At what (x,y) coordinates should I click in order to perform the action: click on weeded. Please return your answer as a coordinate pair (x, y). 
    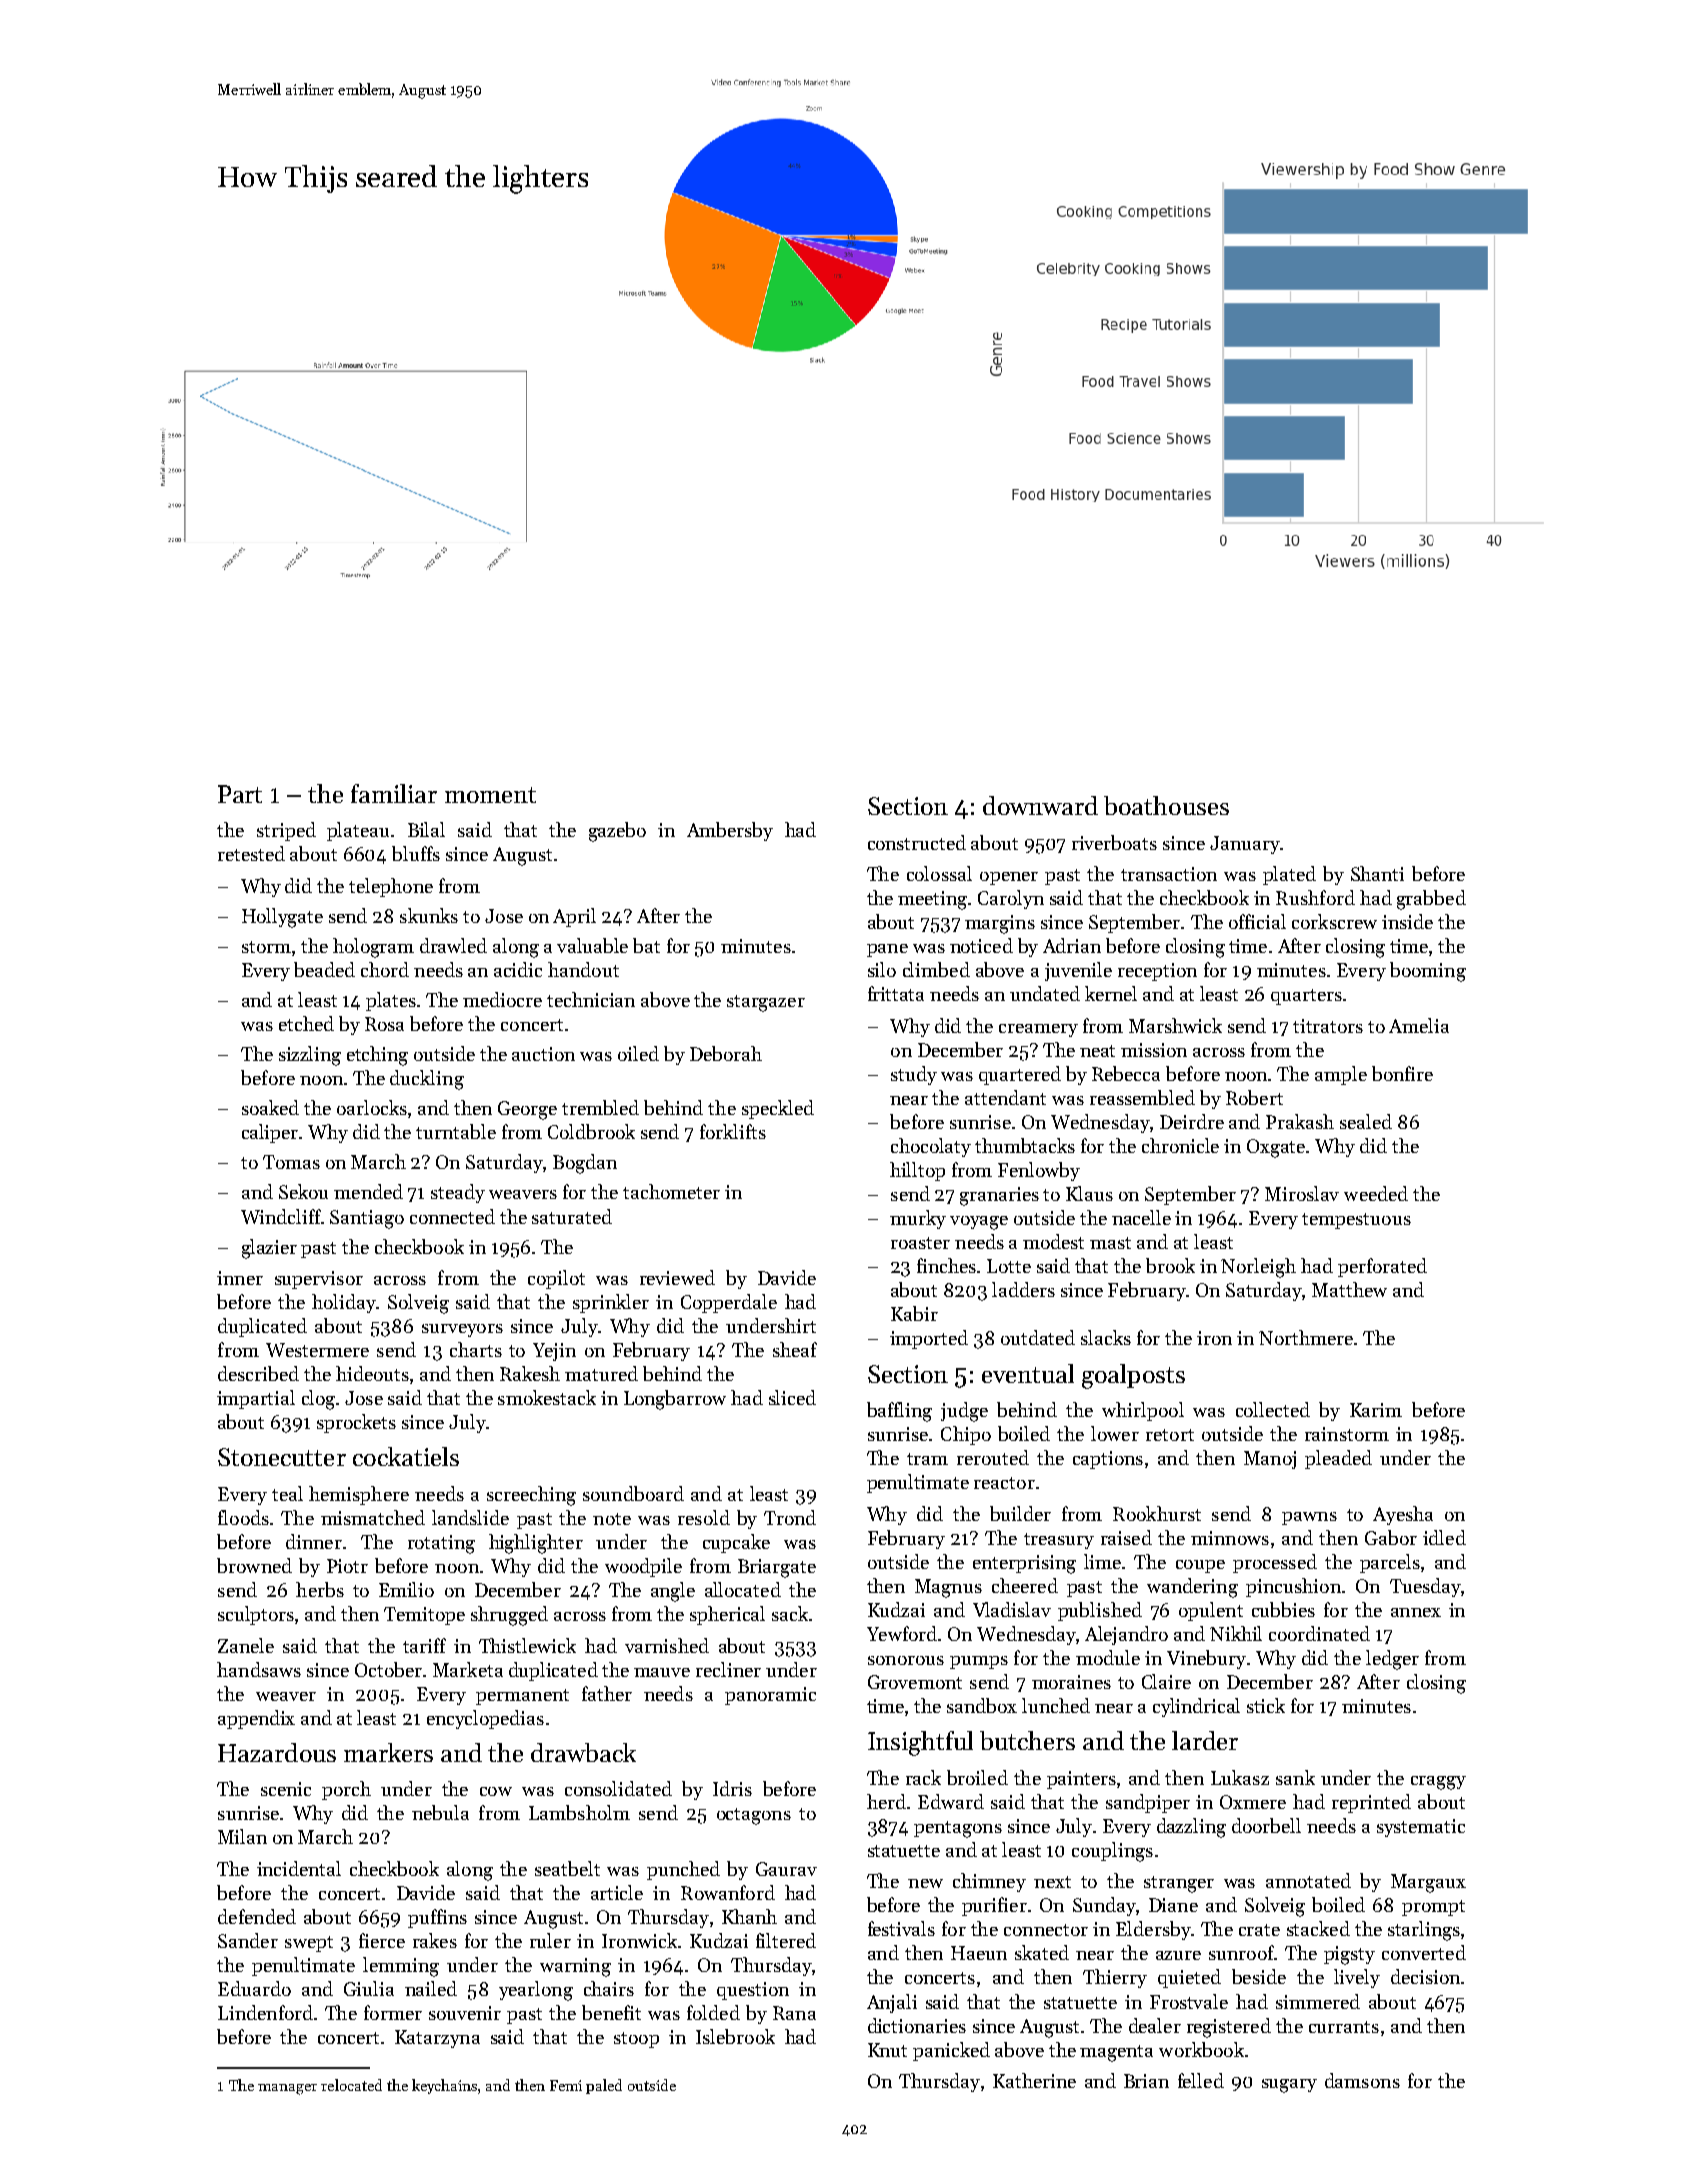
    Looking at the image, I should click on (1376, 1193).
